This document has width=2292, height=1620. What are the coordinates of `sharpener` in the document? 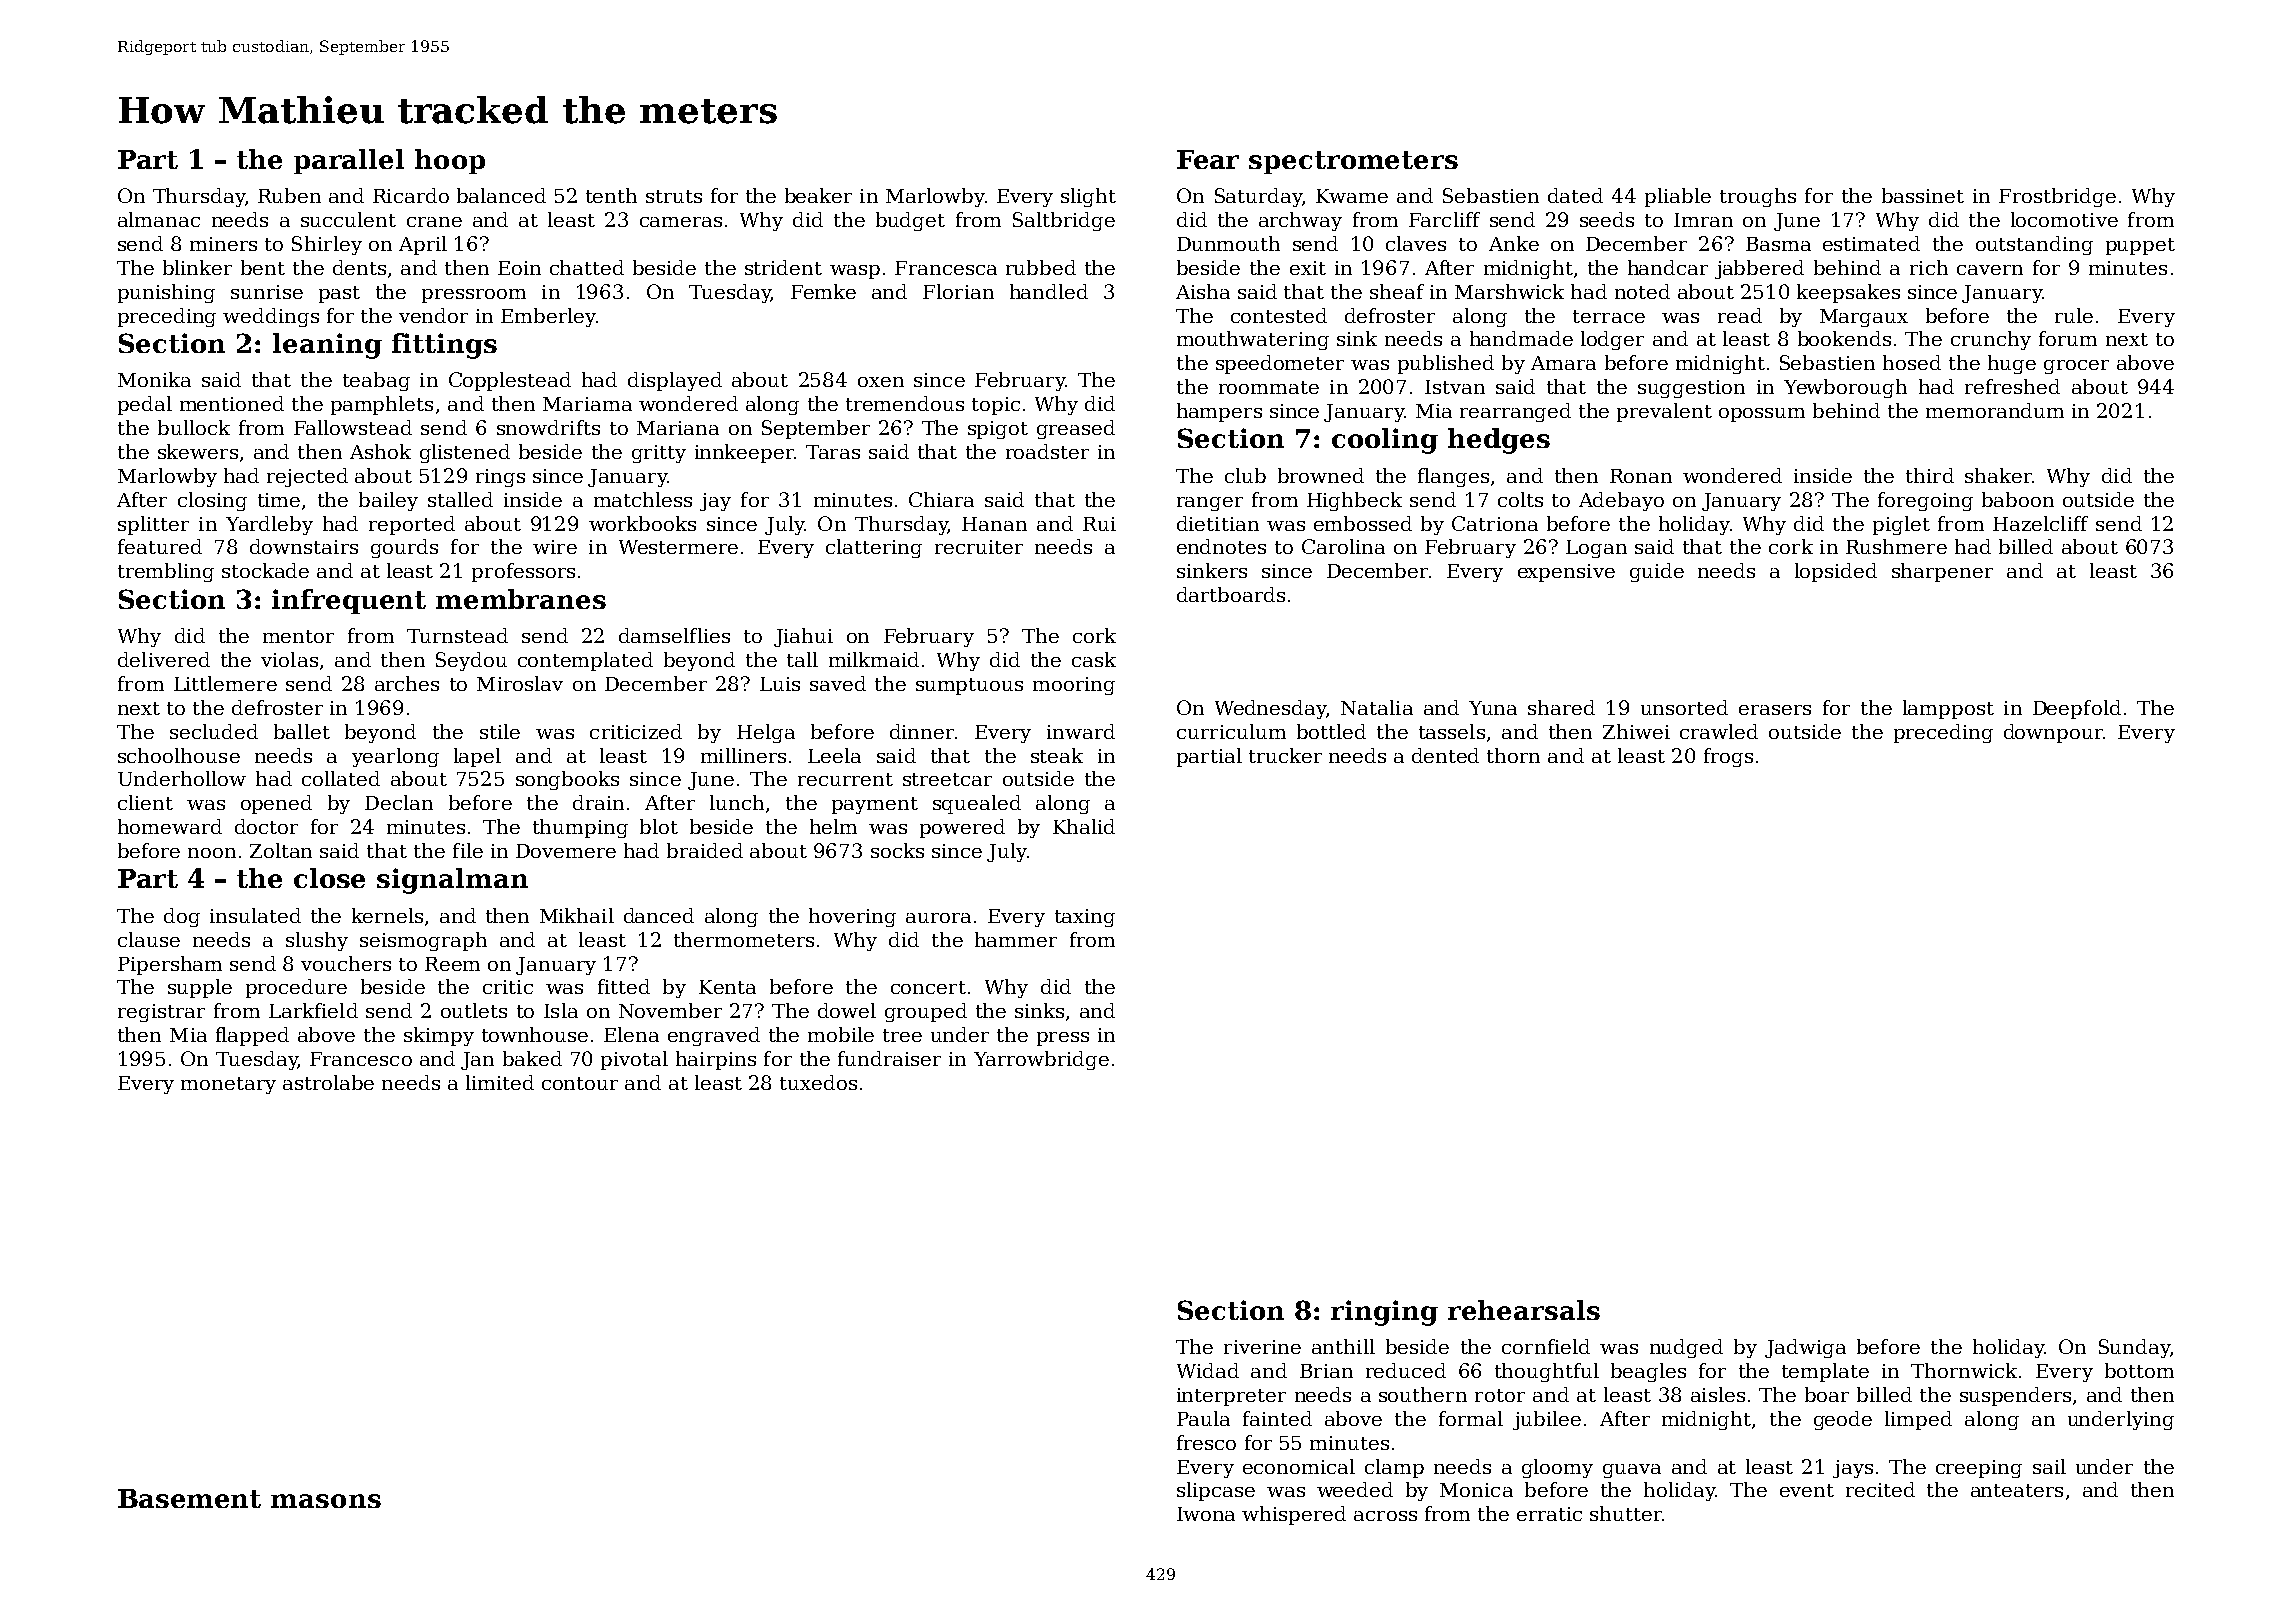 It's located at (1942, 572).
